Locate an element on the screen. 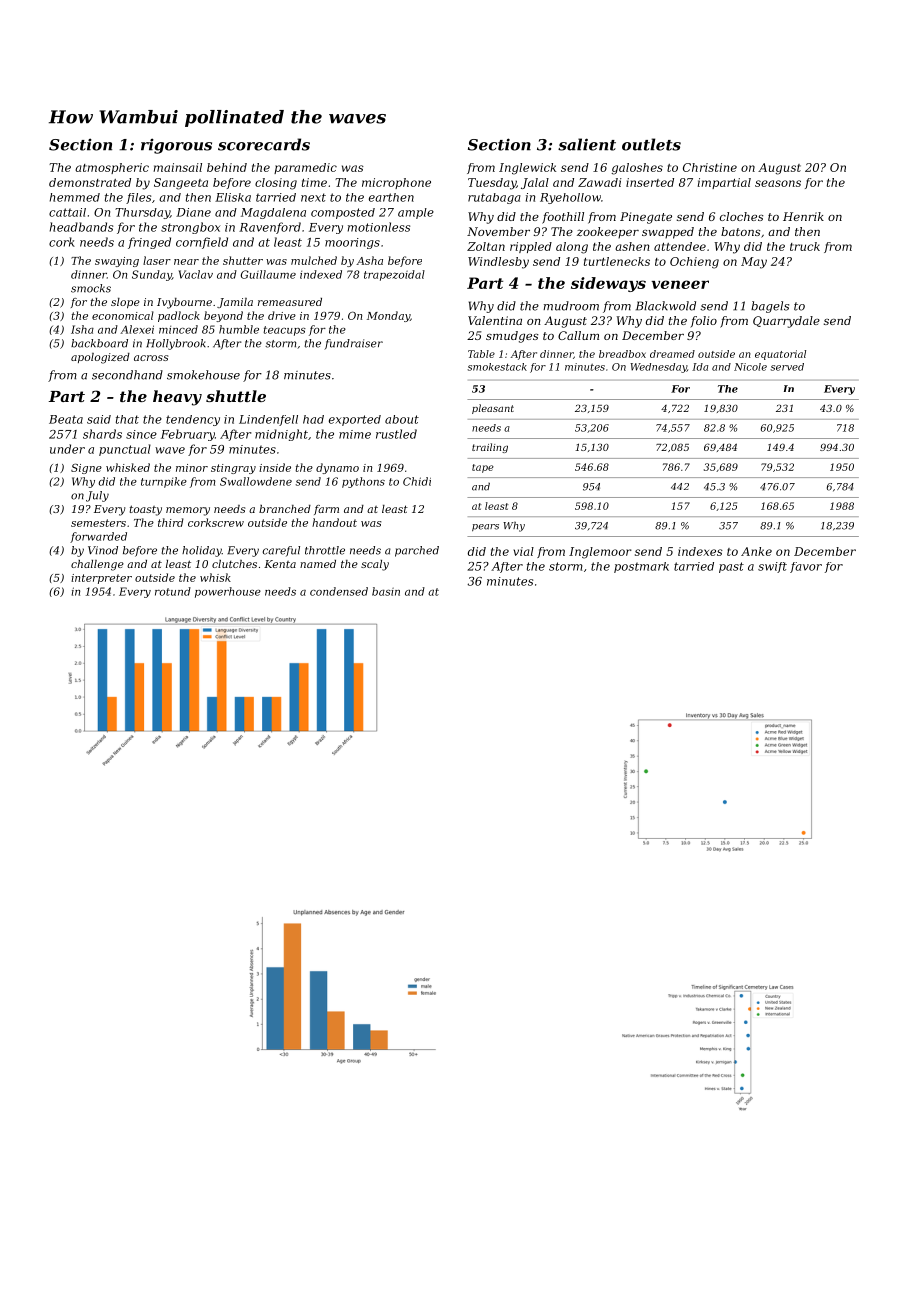 This screenshot has height=1316, width=908. Windlesby is located at coordinates (498, 263).
